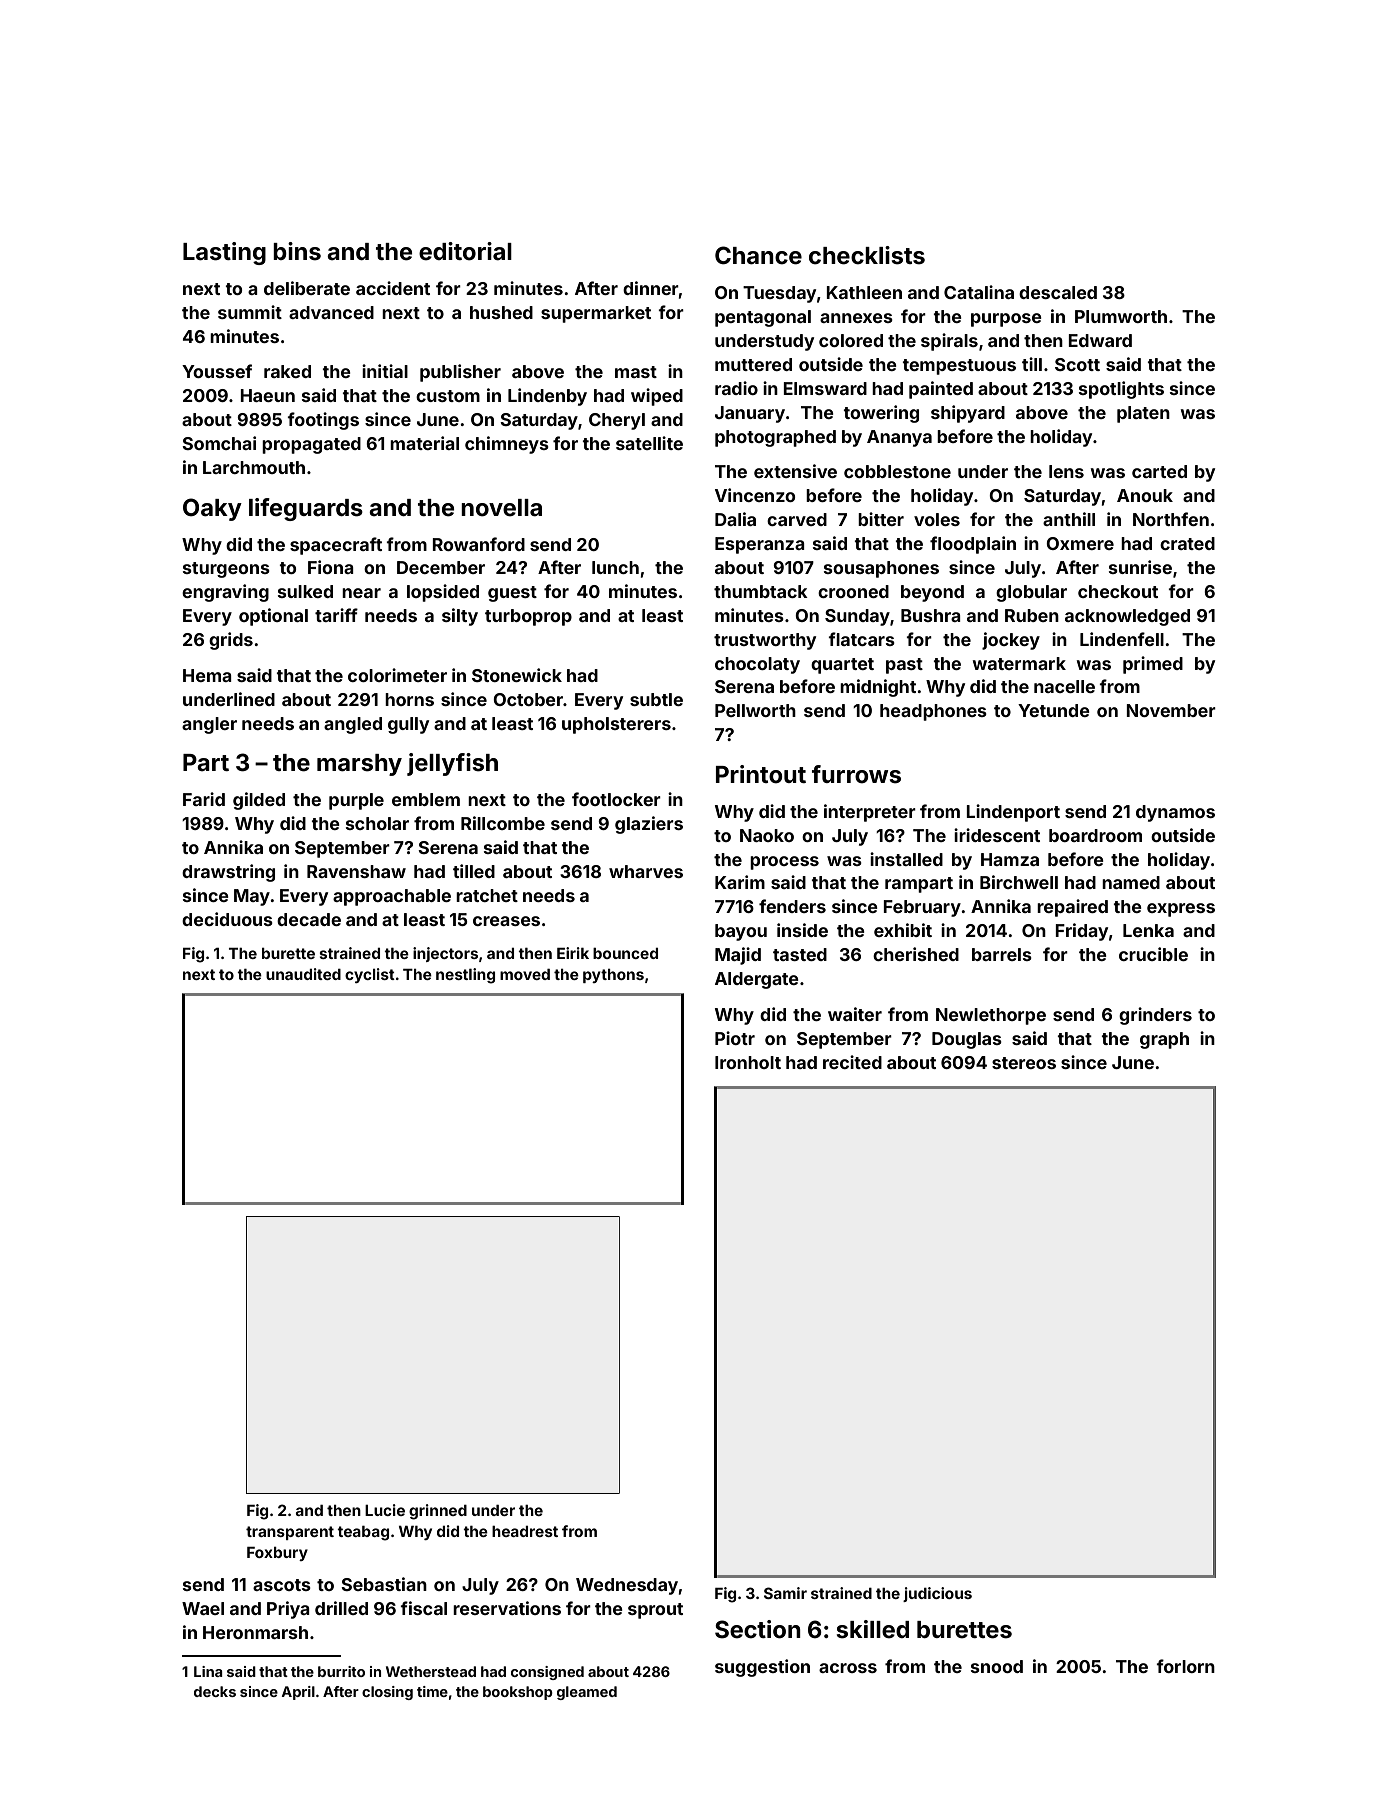  What do you see at coordinates (750, 414) in the page?
I see `January` at bounding box center [750, 414].
